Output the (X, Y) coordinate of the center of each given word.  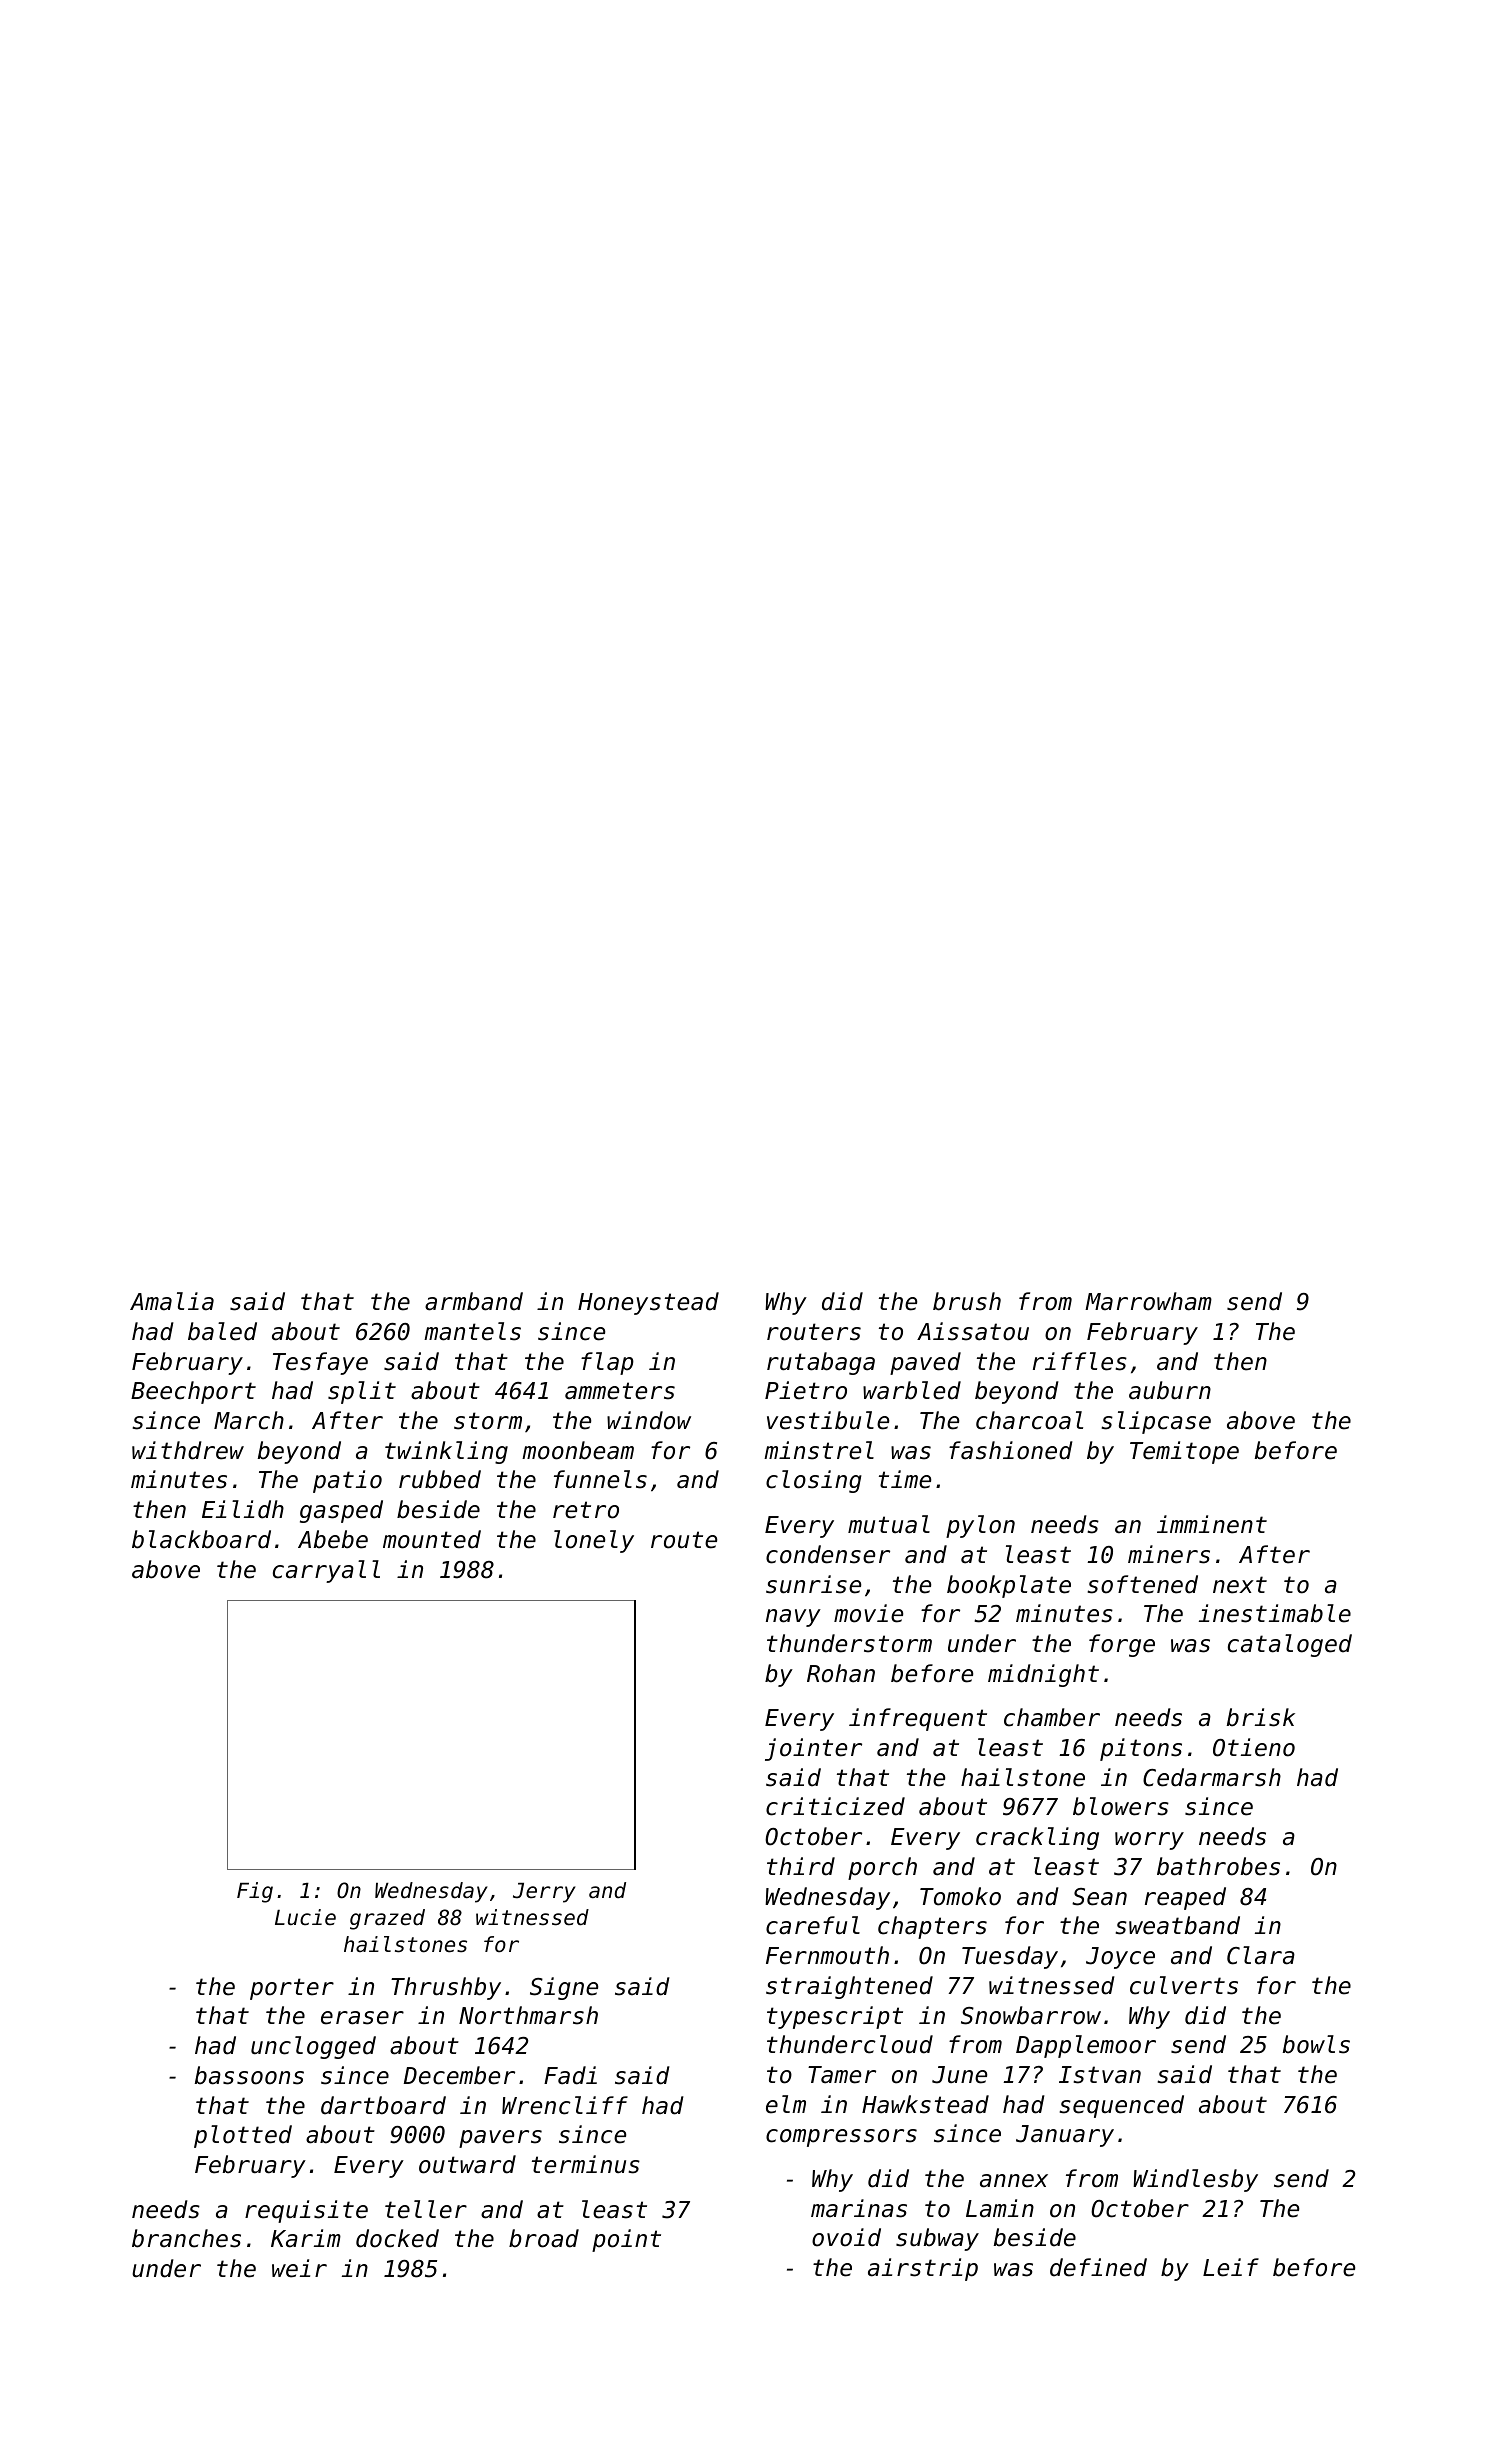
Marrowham (1148, 1301)
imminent (1212, 1524)
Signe (564, 1988)
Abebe (333, 1539)
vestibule (828, 1420)
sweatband (1178, 1925)
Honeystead (648, 1303)
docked (397, 2238)
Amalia (172, 1301)
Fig (255, 1892)
